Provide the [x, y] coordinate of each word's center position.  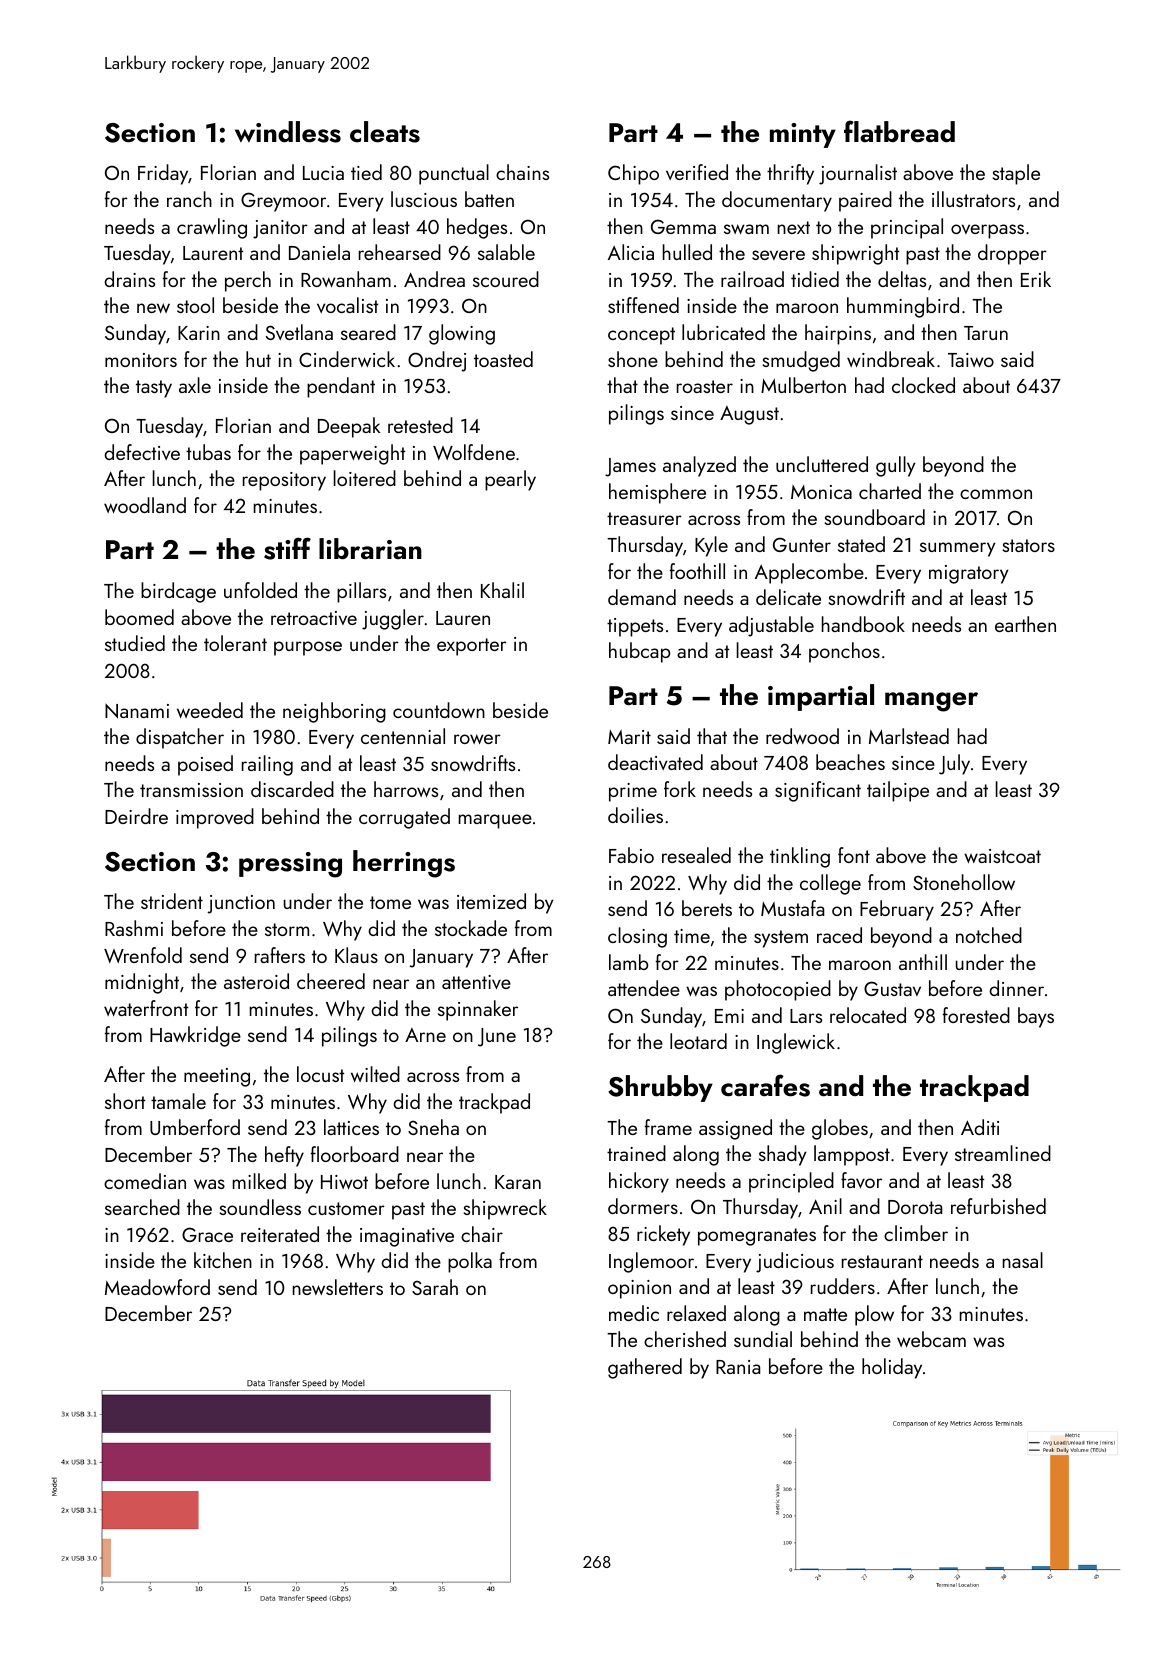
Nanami [137, 711]
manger [931, 702]
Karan [518, 1182]
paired [865, 201]
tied [366, 172]
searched [142, 1207]
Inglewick [796, 1043]
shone [633, 359]
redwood [802, 736]
